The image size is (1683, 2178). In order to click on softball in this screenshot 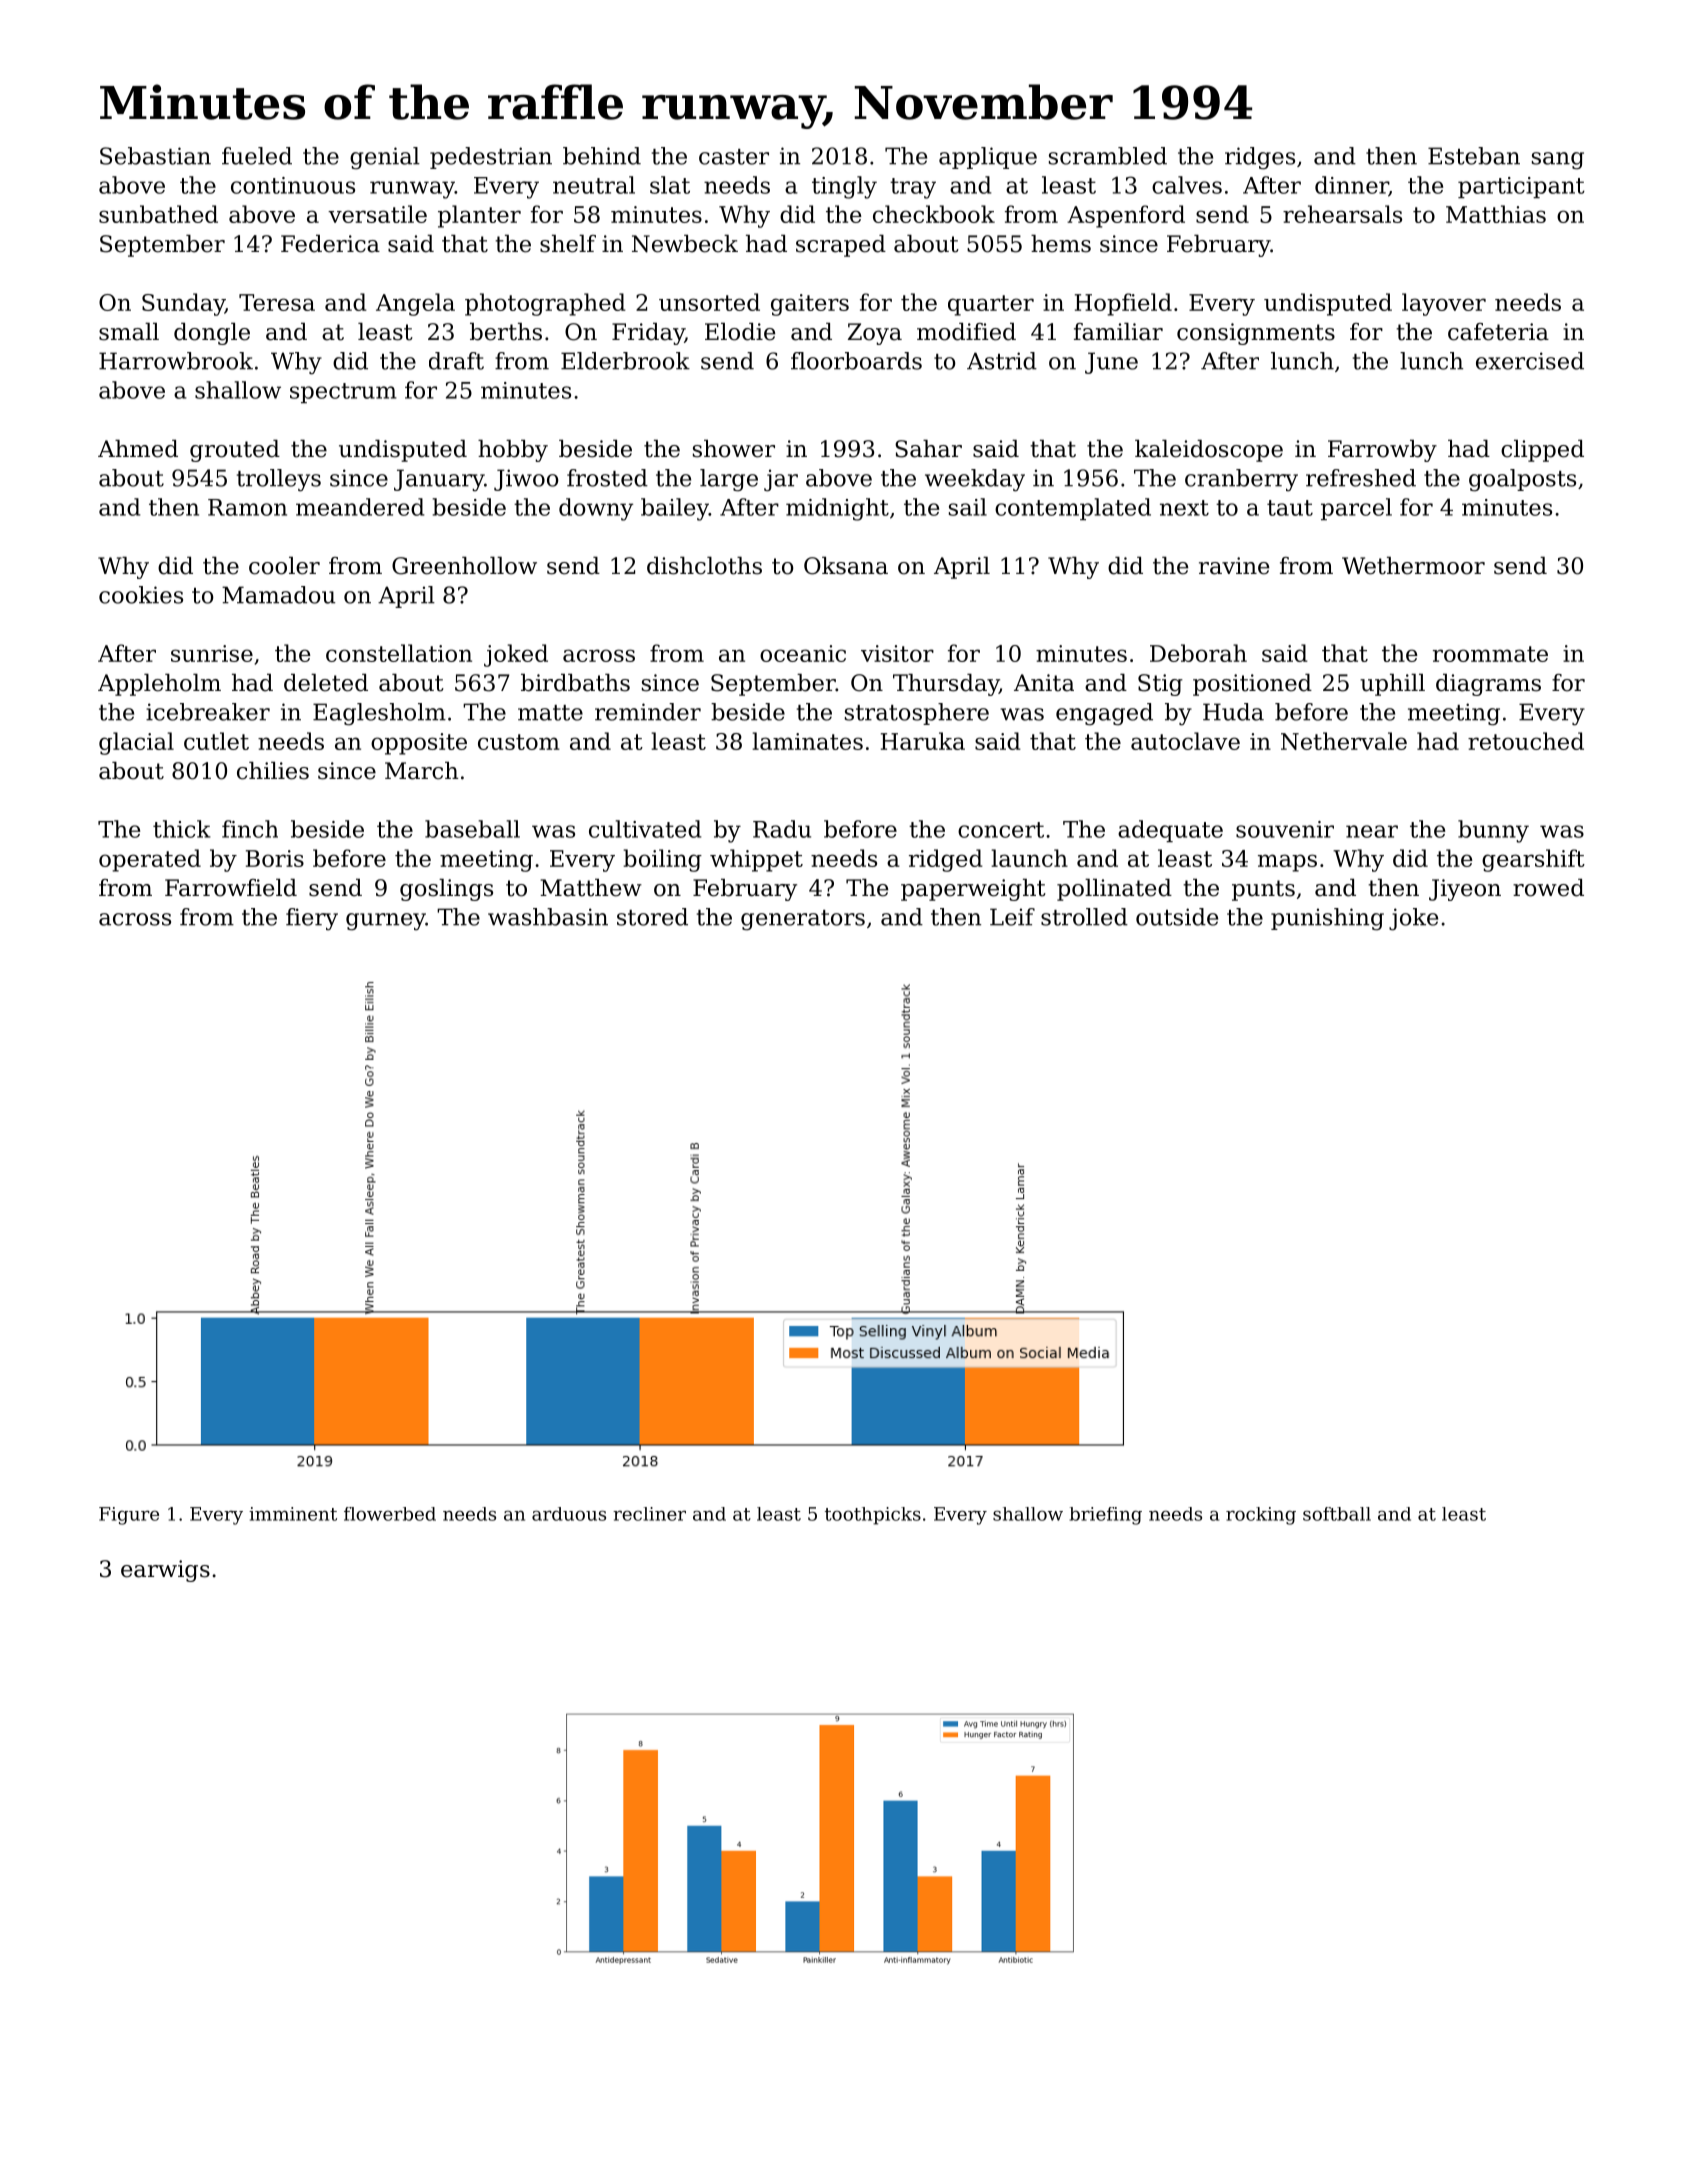, I will do `click(1337, 1514)`.
